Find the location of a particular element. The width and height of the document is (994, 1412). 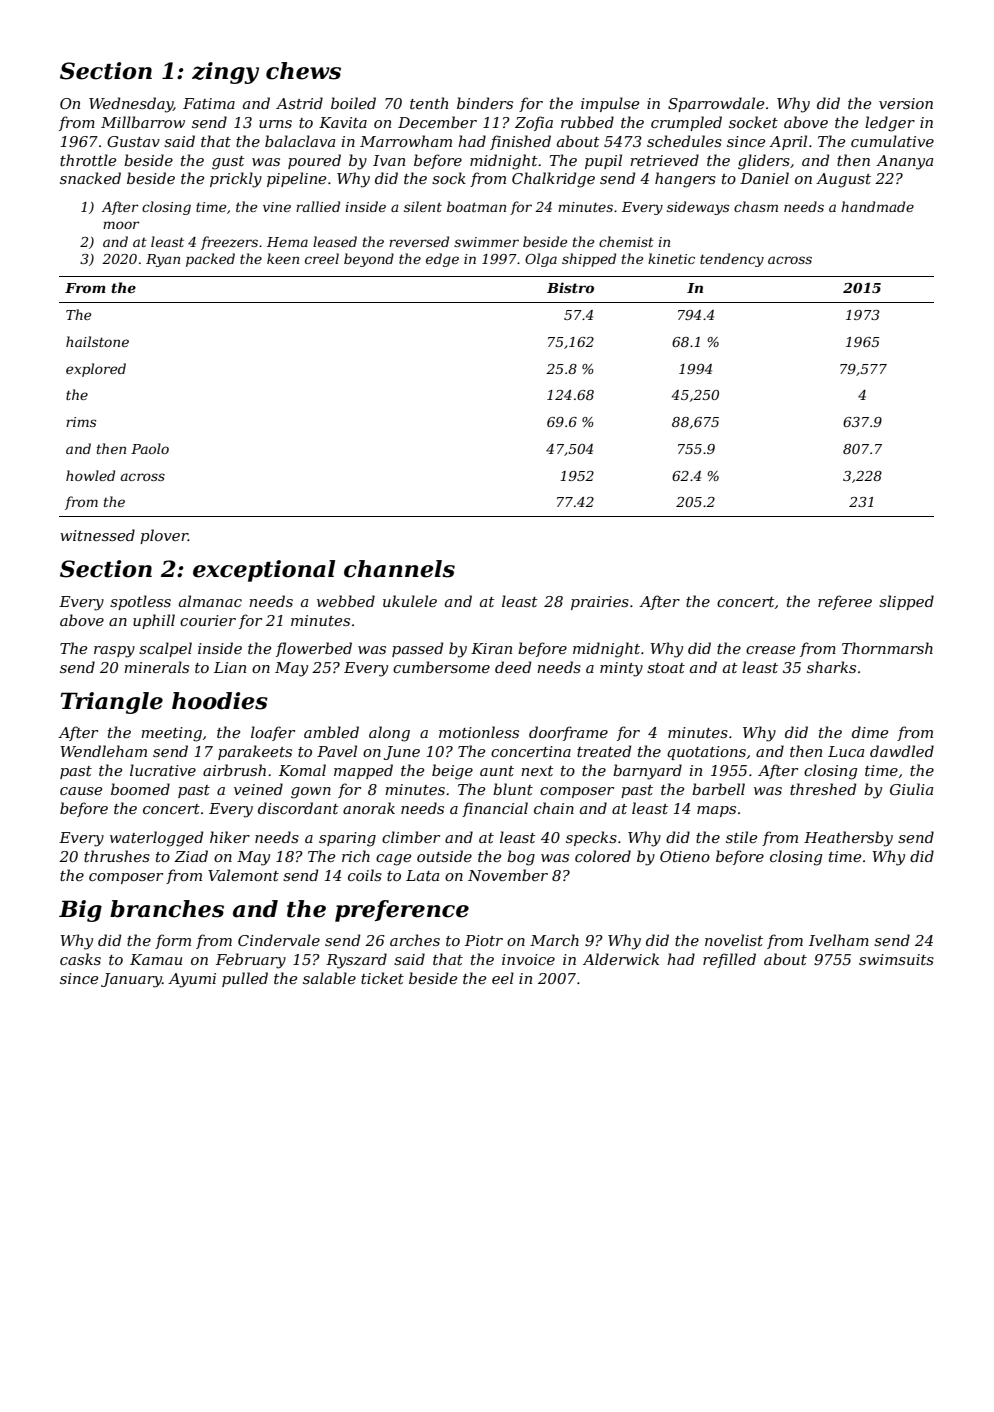

stoat is located at coordinates (666, 668).
